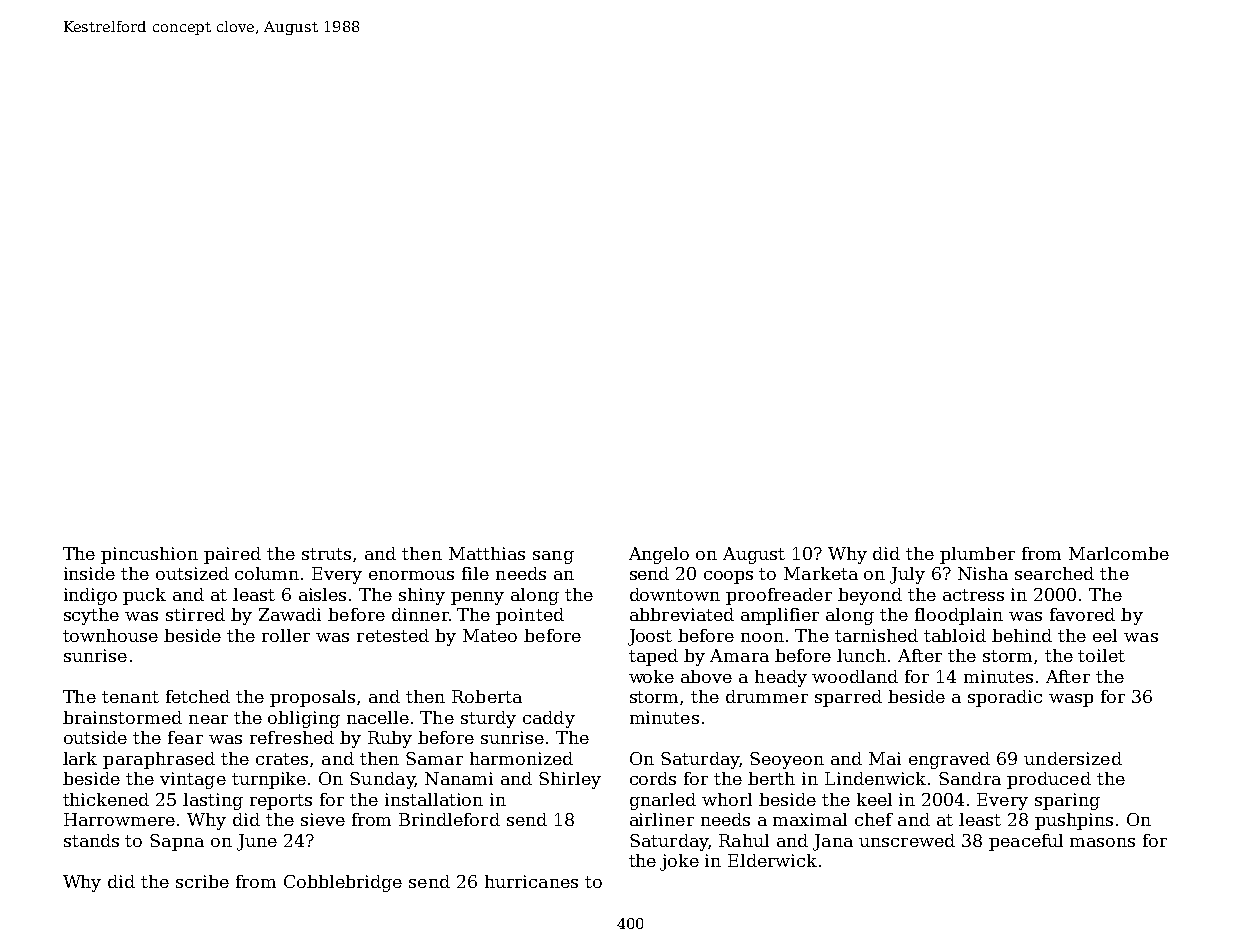  I want to click on Sapna, so click(177, 842).
